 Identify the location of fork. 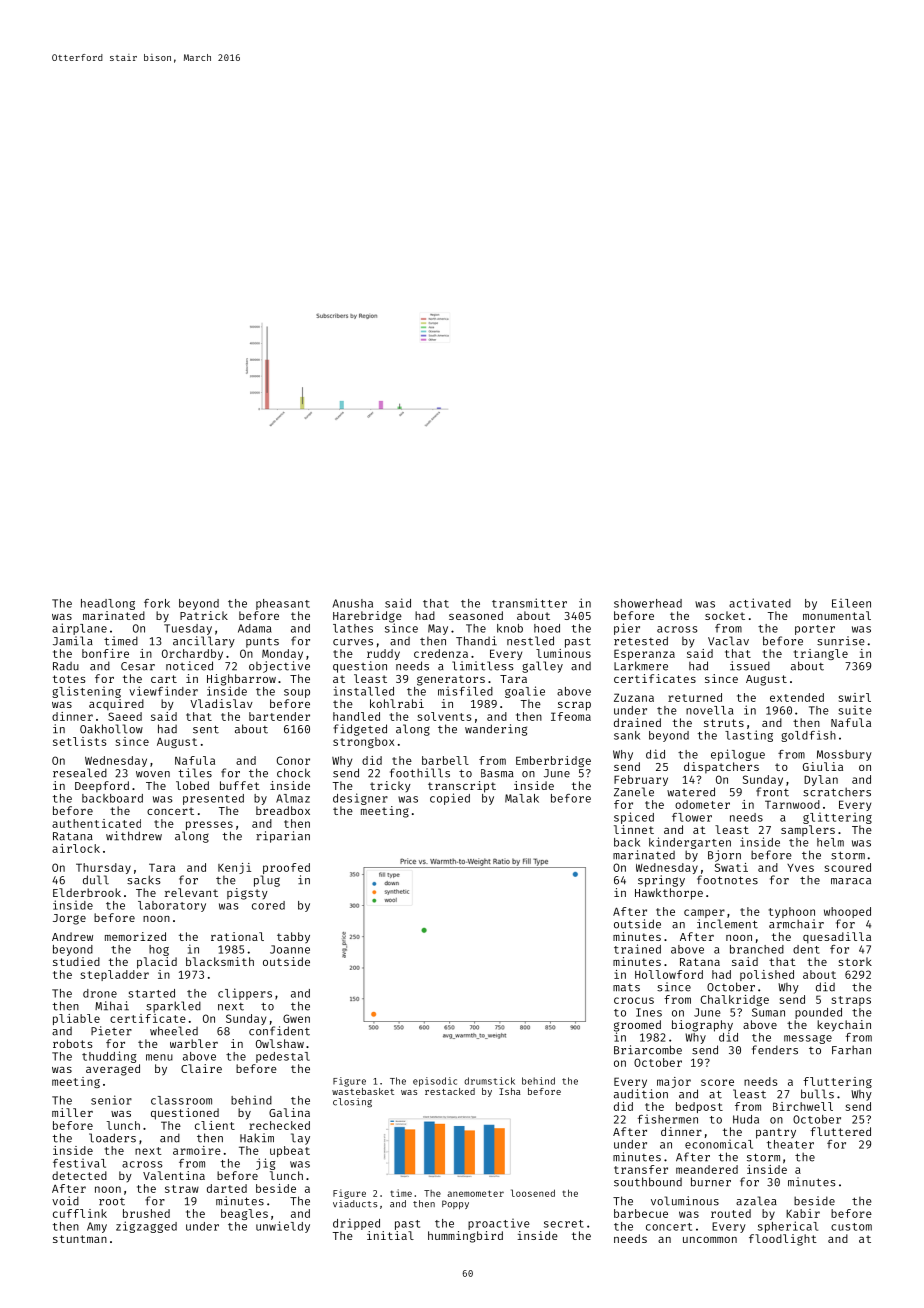
(157, 603).
